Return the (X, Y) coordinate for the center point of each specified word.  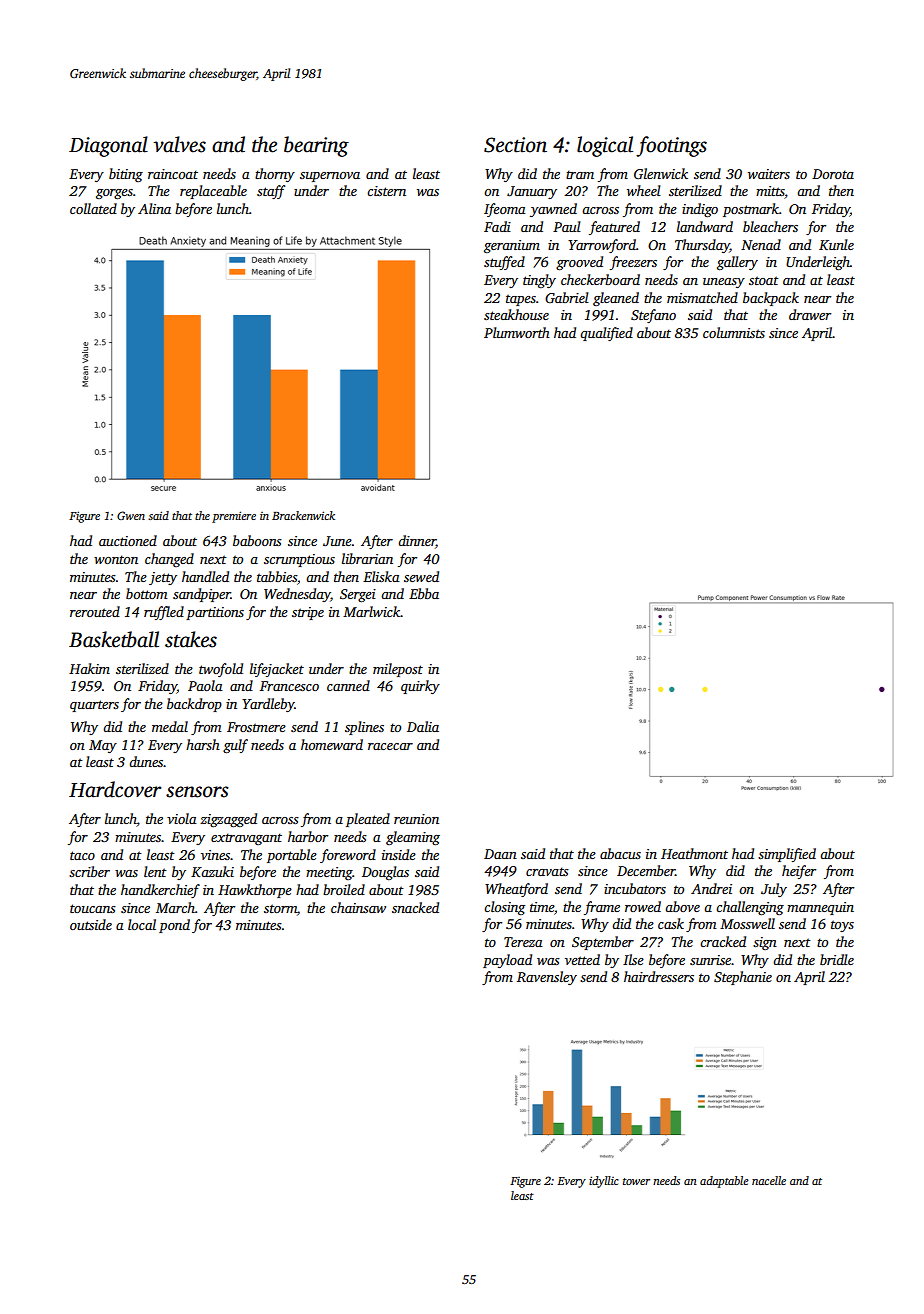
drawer (810, 314)
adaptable (724, 1182)
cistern (386, 191)
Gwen (131, 515)
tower (636, 1181)
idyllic (604, 1182)
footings (671, 146)
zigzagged (228, 820)
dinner (417, 542)
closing (504, 908)
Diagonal (108, 146)
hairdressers (659, 976)
